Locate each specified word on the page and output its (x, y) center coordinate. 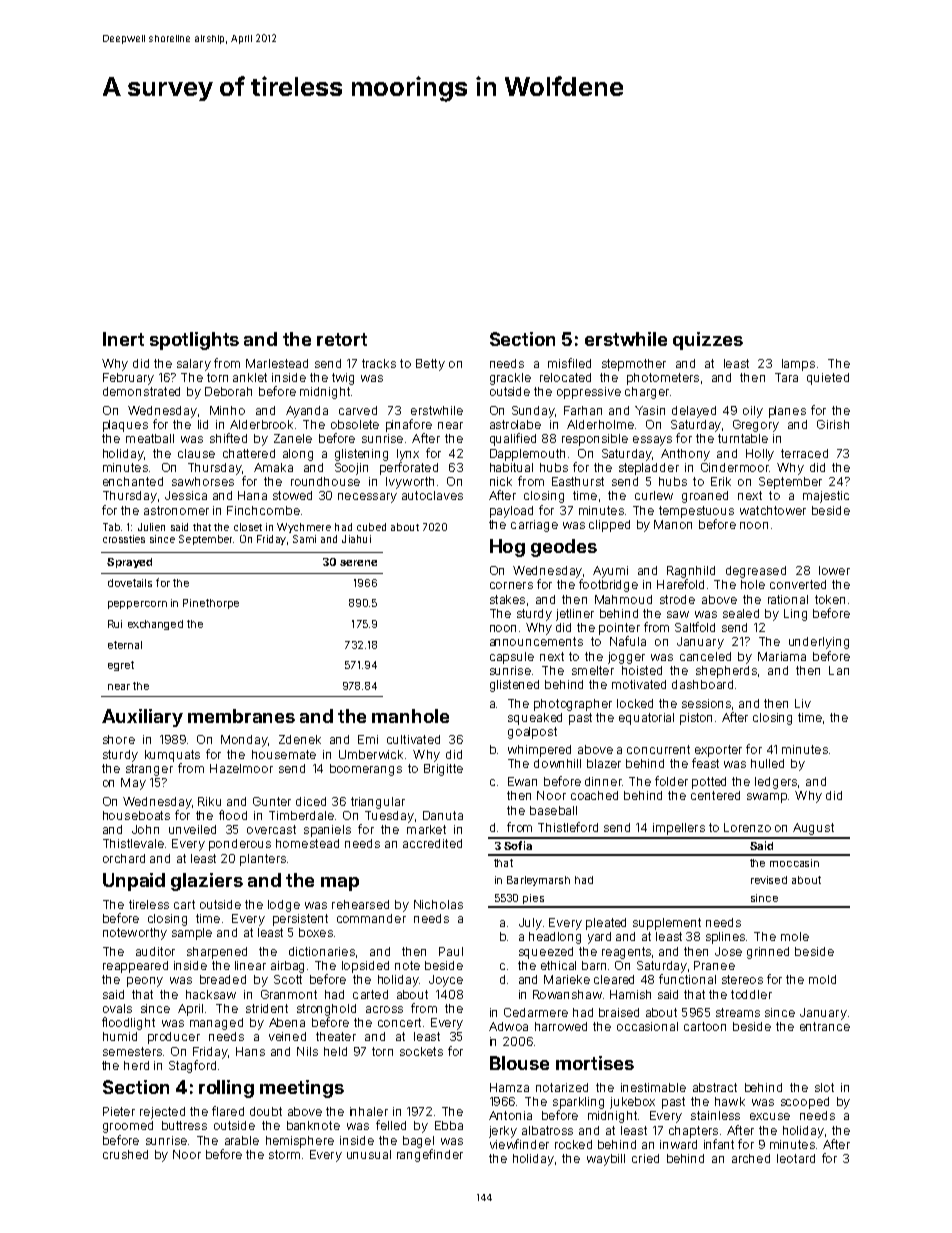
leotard (796, 1158)
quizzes (708, 341)
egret (121, 666)
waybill (606, 1160)
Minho (227, 410)
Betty (430, 365)
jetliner (575, 615)
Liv (803, 703)
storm (284, 1154)
